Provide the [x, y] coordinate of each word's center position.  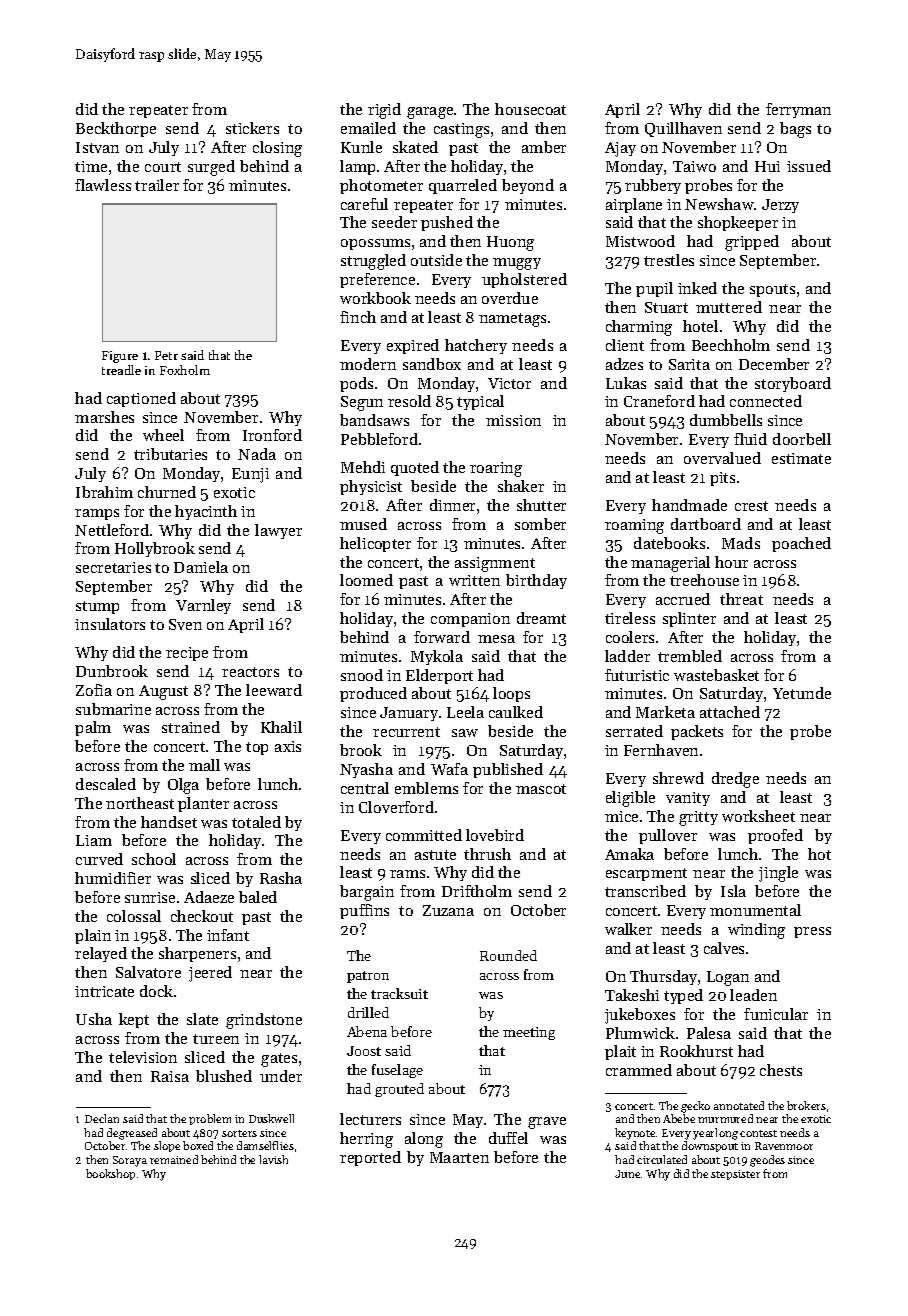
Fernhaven [661, 750]
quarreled [463, 186]
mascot [541, 789]
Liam [94, 840]
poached [801, 544]
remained [174, 1159]
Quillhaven [683, 129]
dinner [452, 505]
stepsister [735, 1175]
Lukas [626, 383]
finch [358, 317]
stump [97, 607]
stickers [252, 128]
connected [766, 401]
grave [547, 1123]
